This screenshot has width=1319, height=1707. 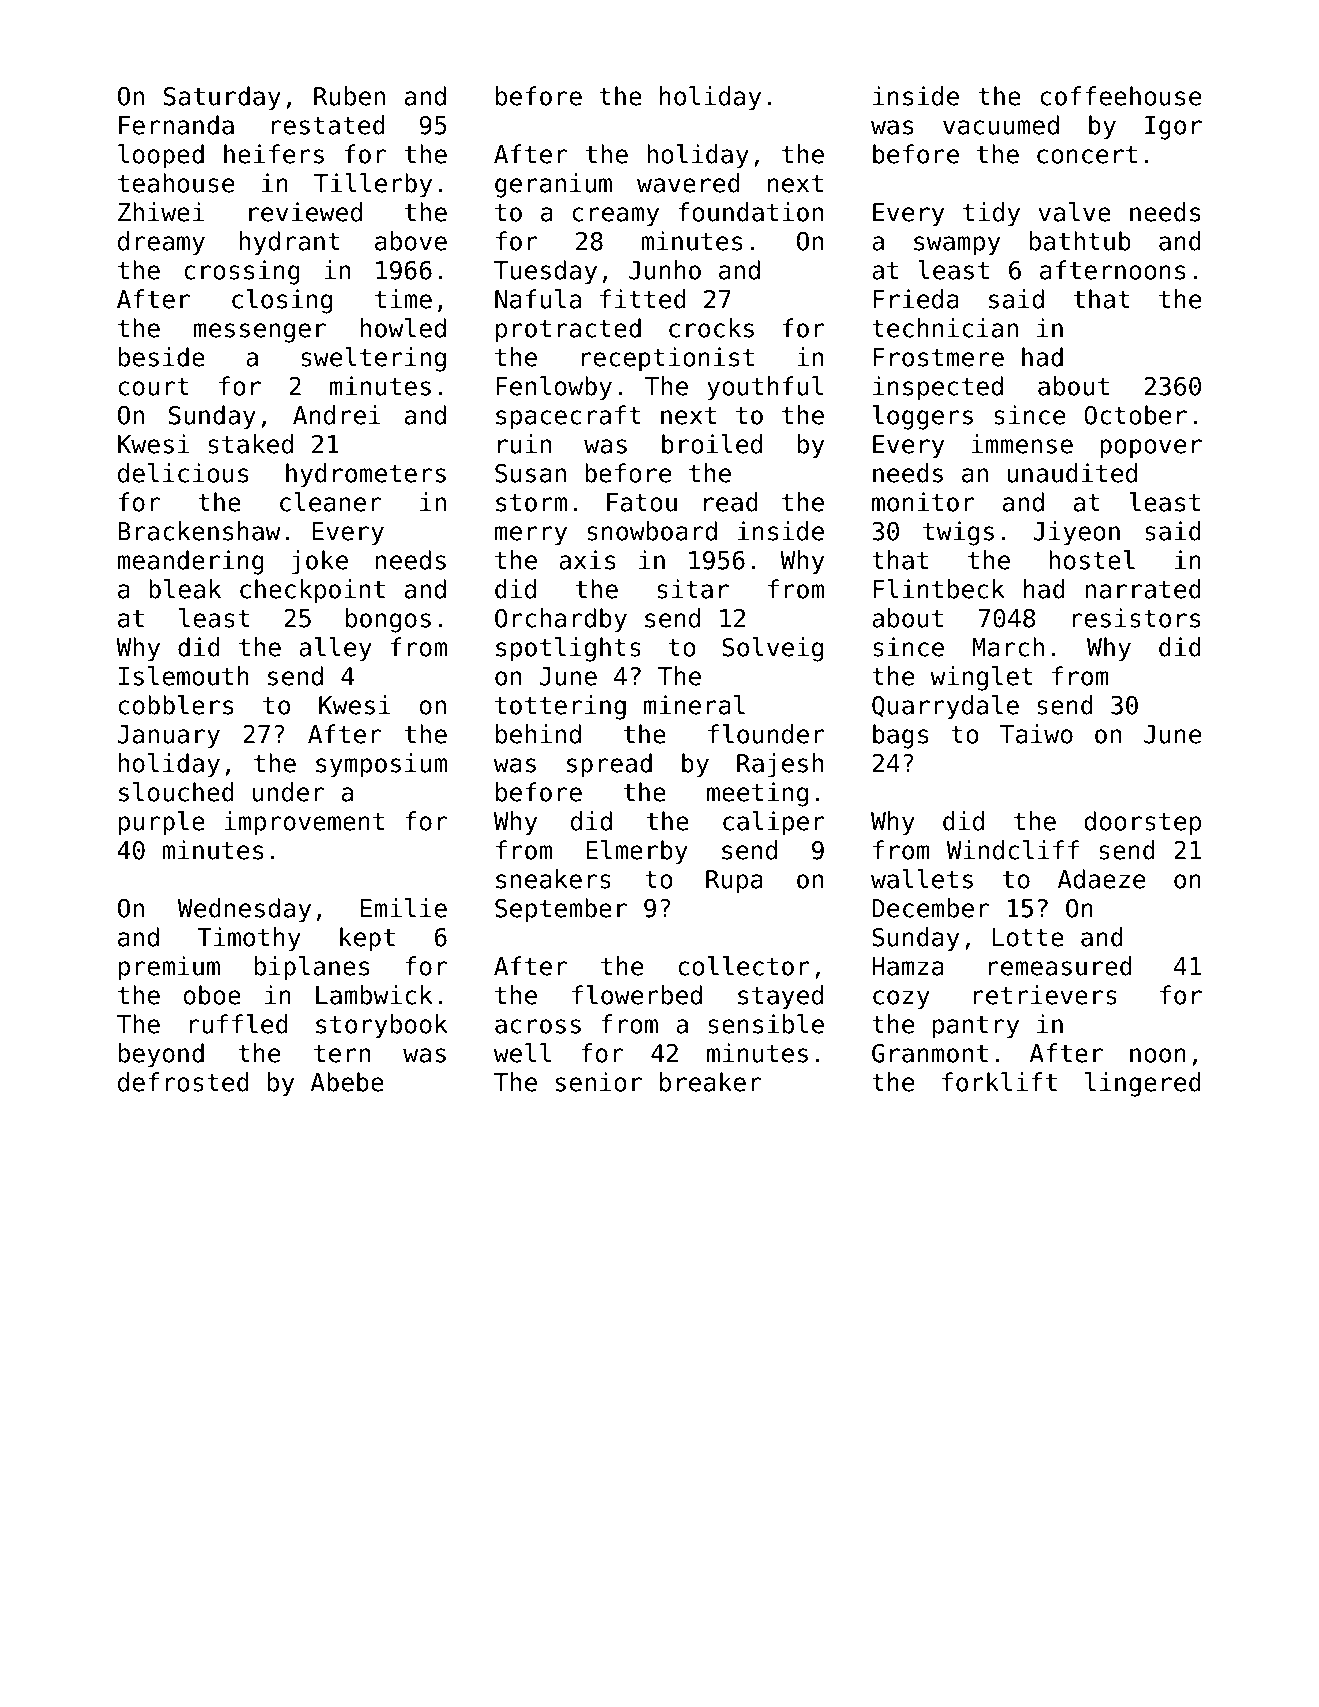 I want to click on monitor, so click(x=923, y=502).
